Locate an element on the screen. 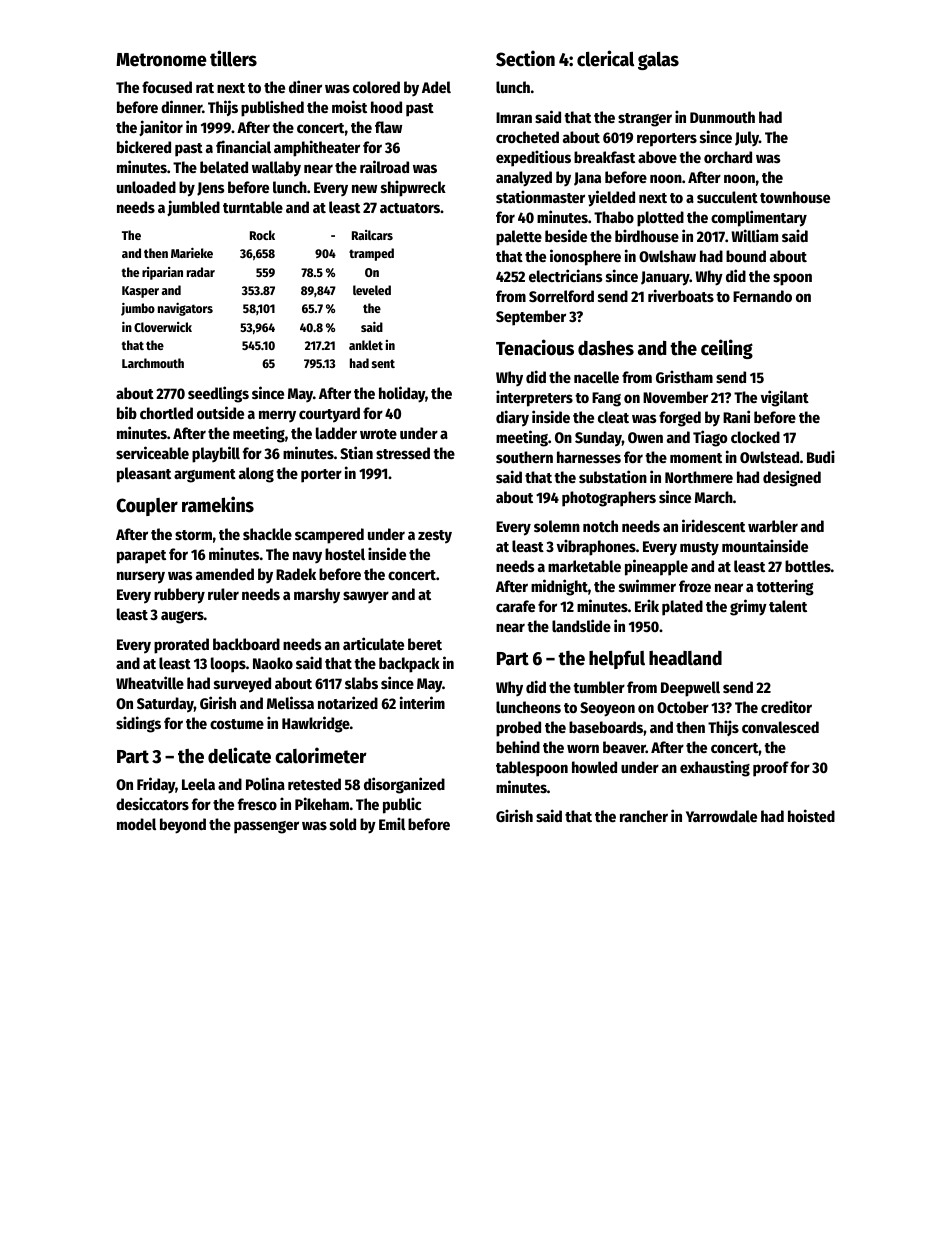  townhouse is located at coordinates (795, 197).
